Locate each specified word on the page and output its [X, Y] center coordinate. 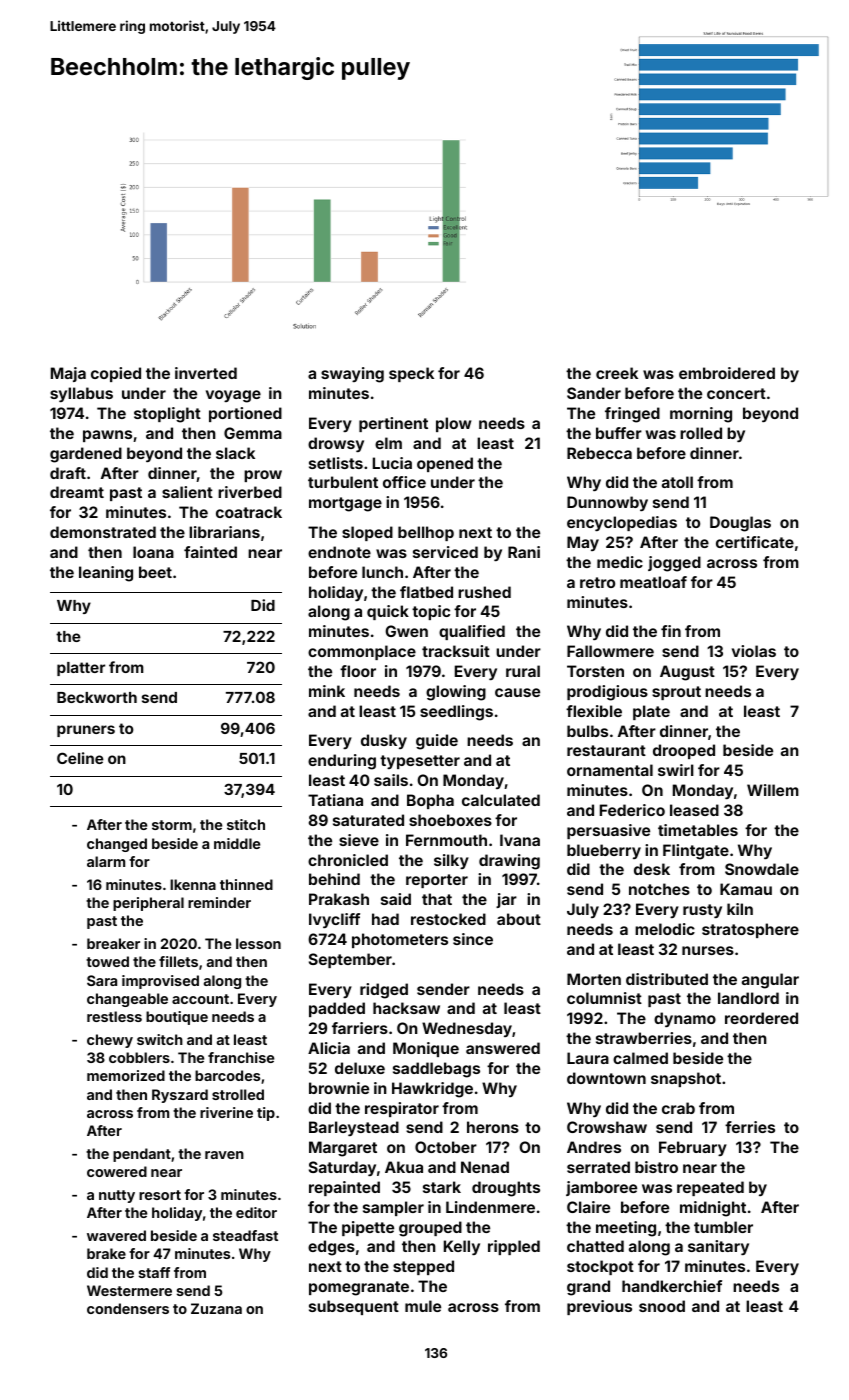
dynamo [685, 1019]
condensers [128, 1308]
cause [517, 692]
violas [754, 651]
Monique [426, 1049]
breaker [113, 943]
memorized [126, 1075]
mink [327, 691]
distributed [667, 979]
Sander [594, 393]
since [473, 939]
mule [423, 1306]
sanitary [718, 1247]
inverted [206, 373]
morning [701, 415]
